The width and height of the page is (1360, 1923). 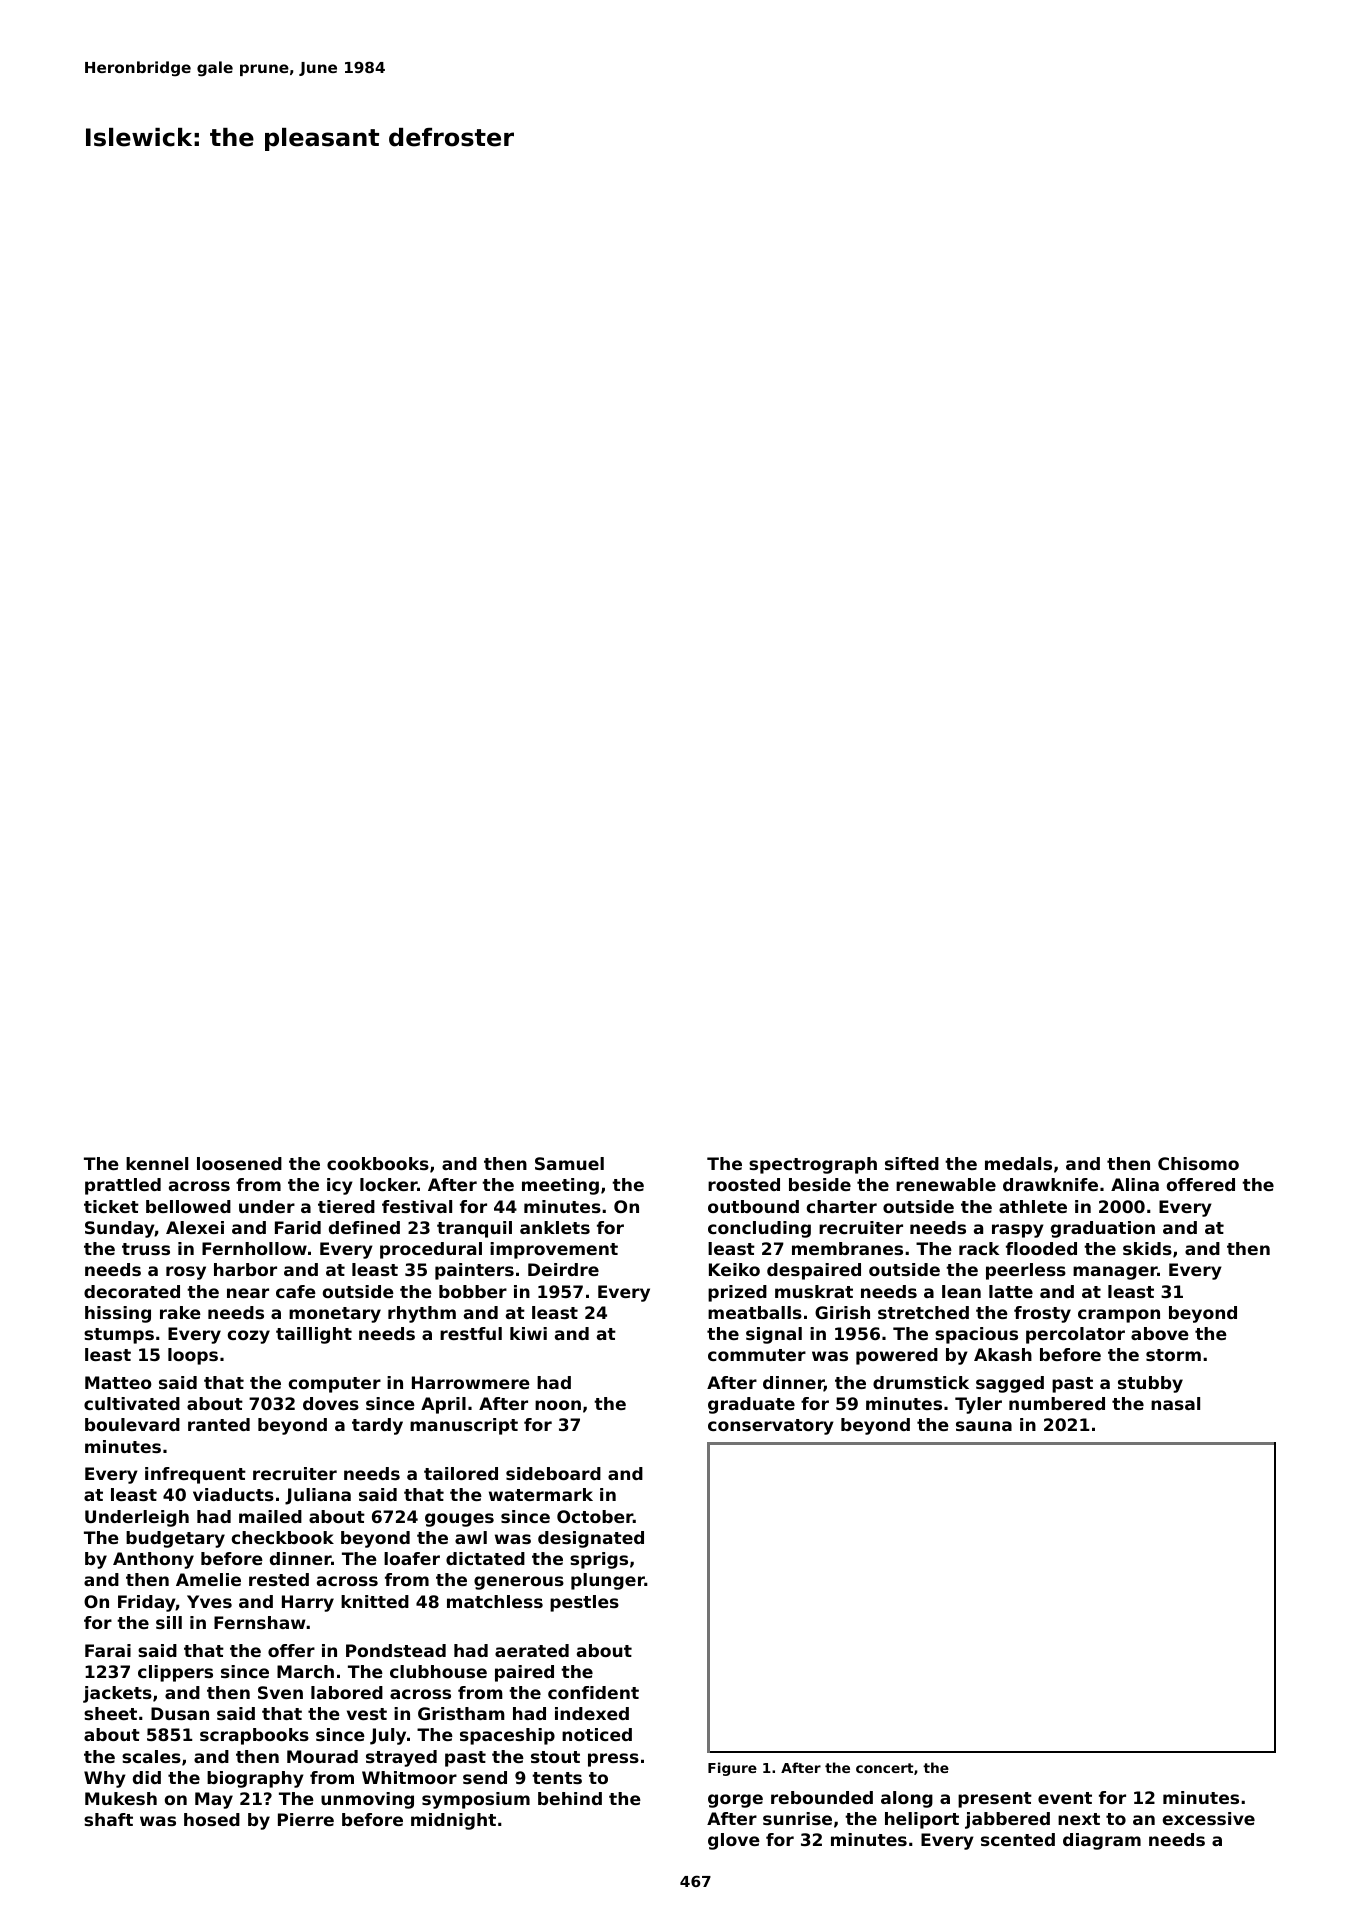 I want to click on Samuel, so click(x=569, y=1163).
